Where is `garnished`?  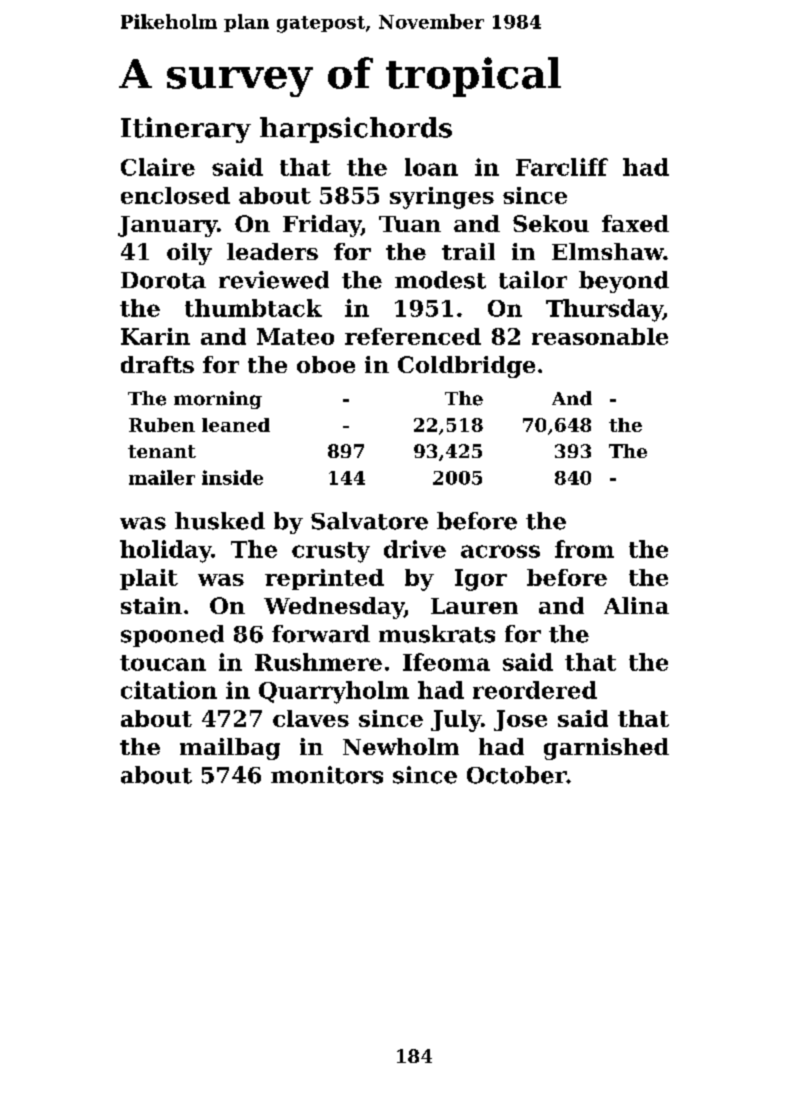
garnished is located at coordinates (606, 749).
